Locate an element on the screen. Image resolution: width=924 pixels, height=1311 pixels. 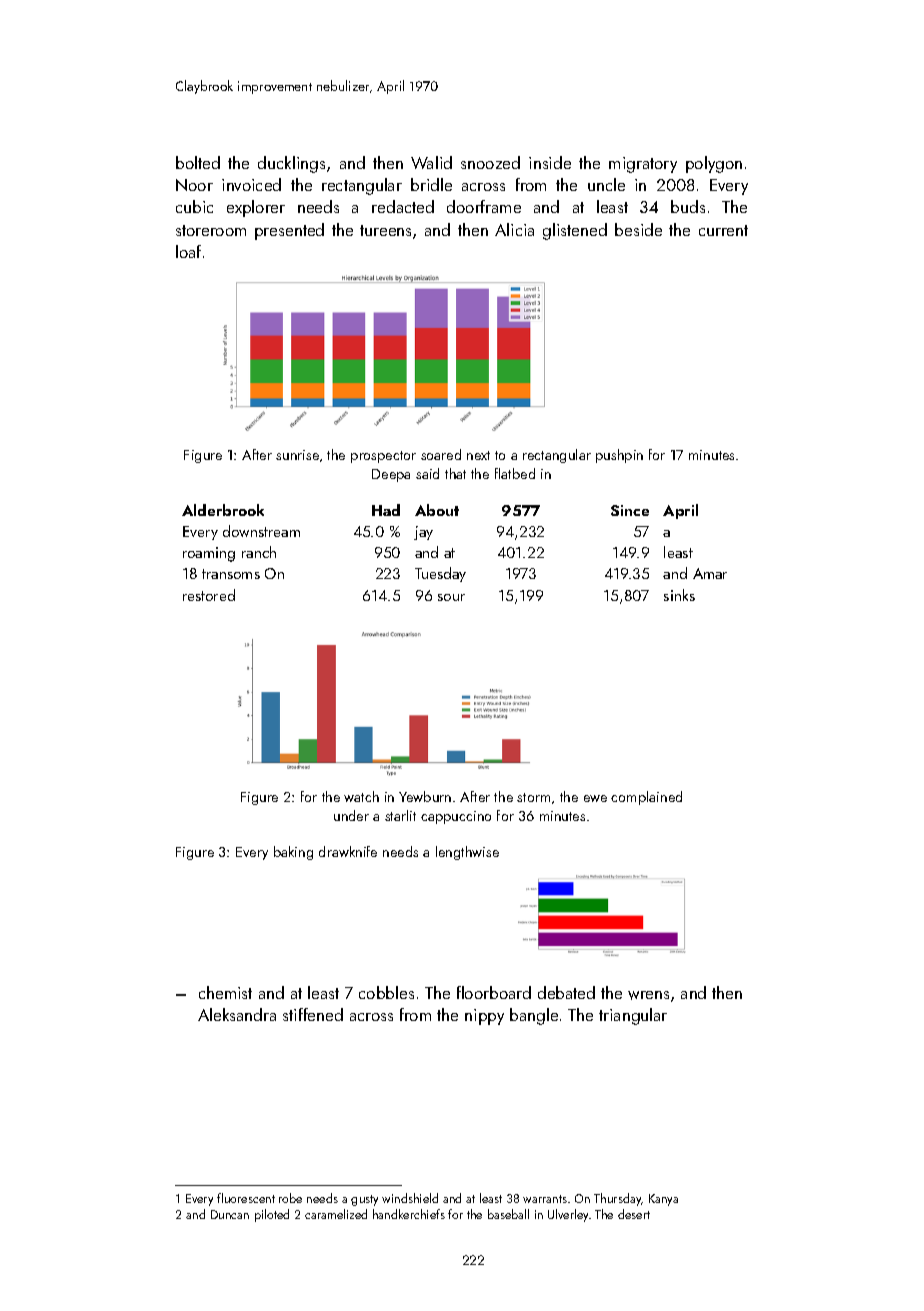
Alderbrook is located at coordinates (223, 510).
